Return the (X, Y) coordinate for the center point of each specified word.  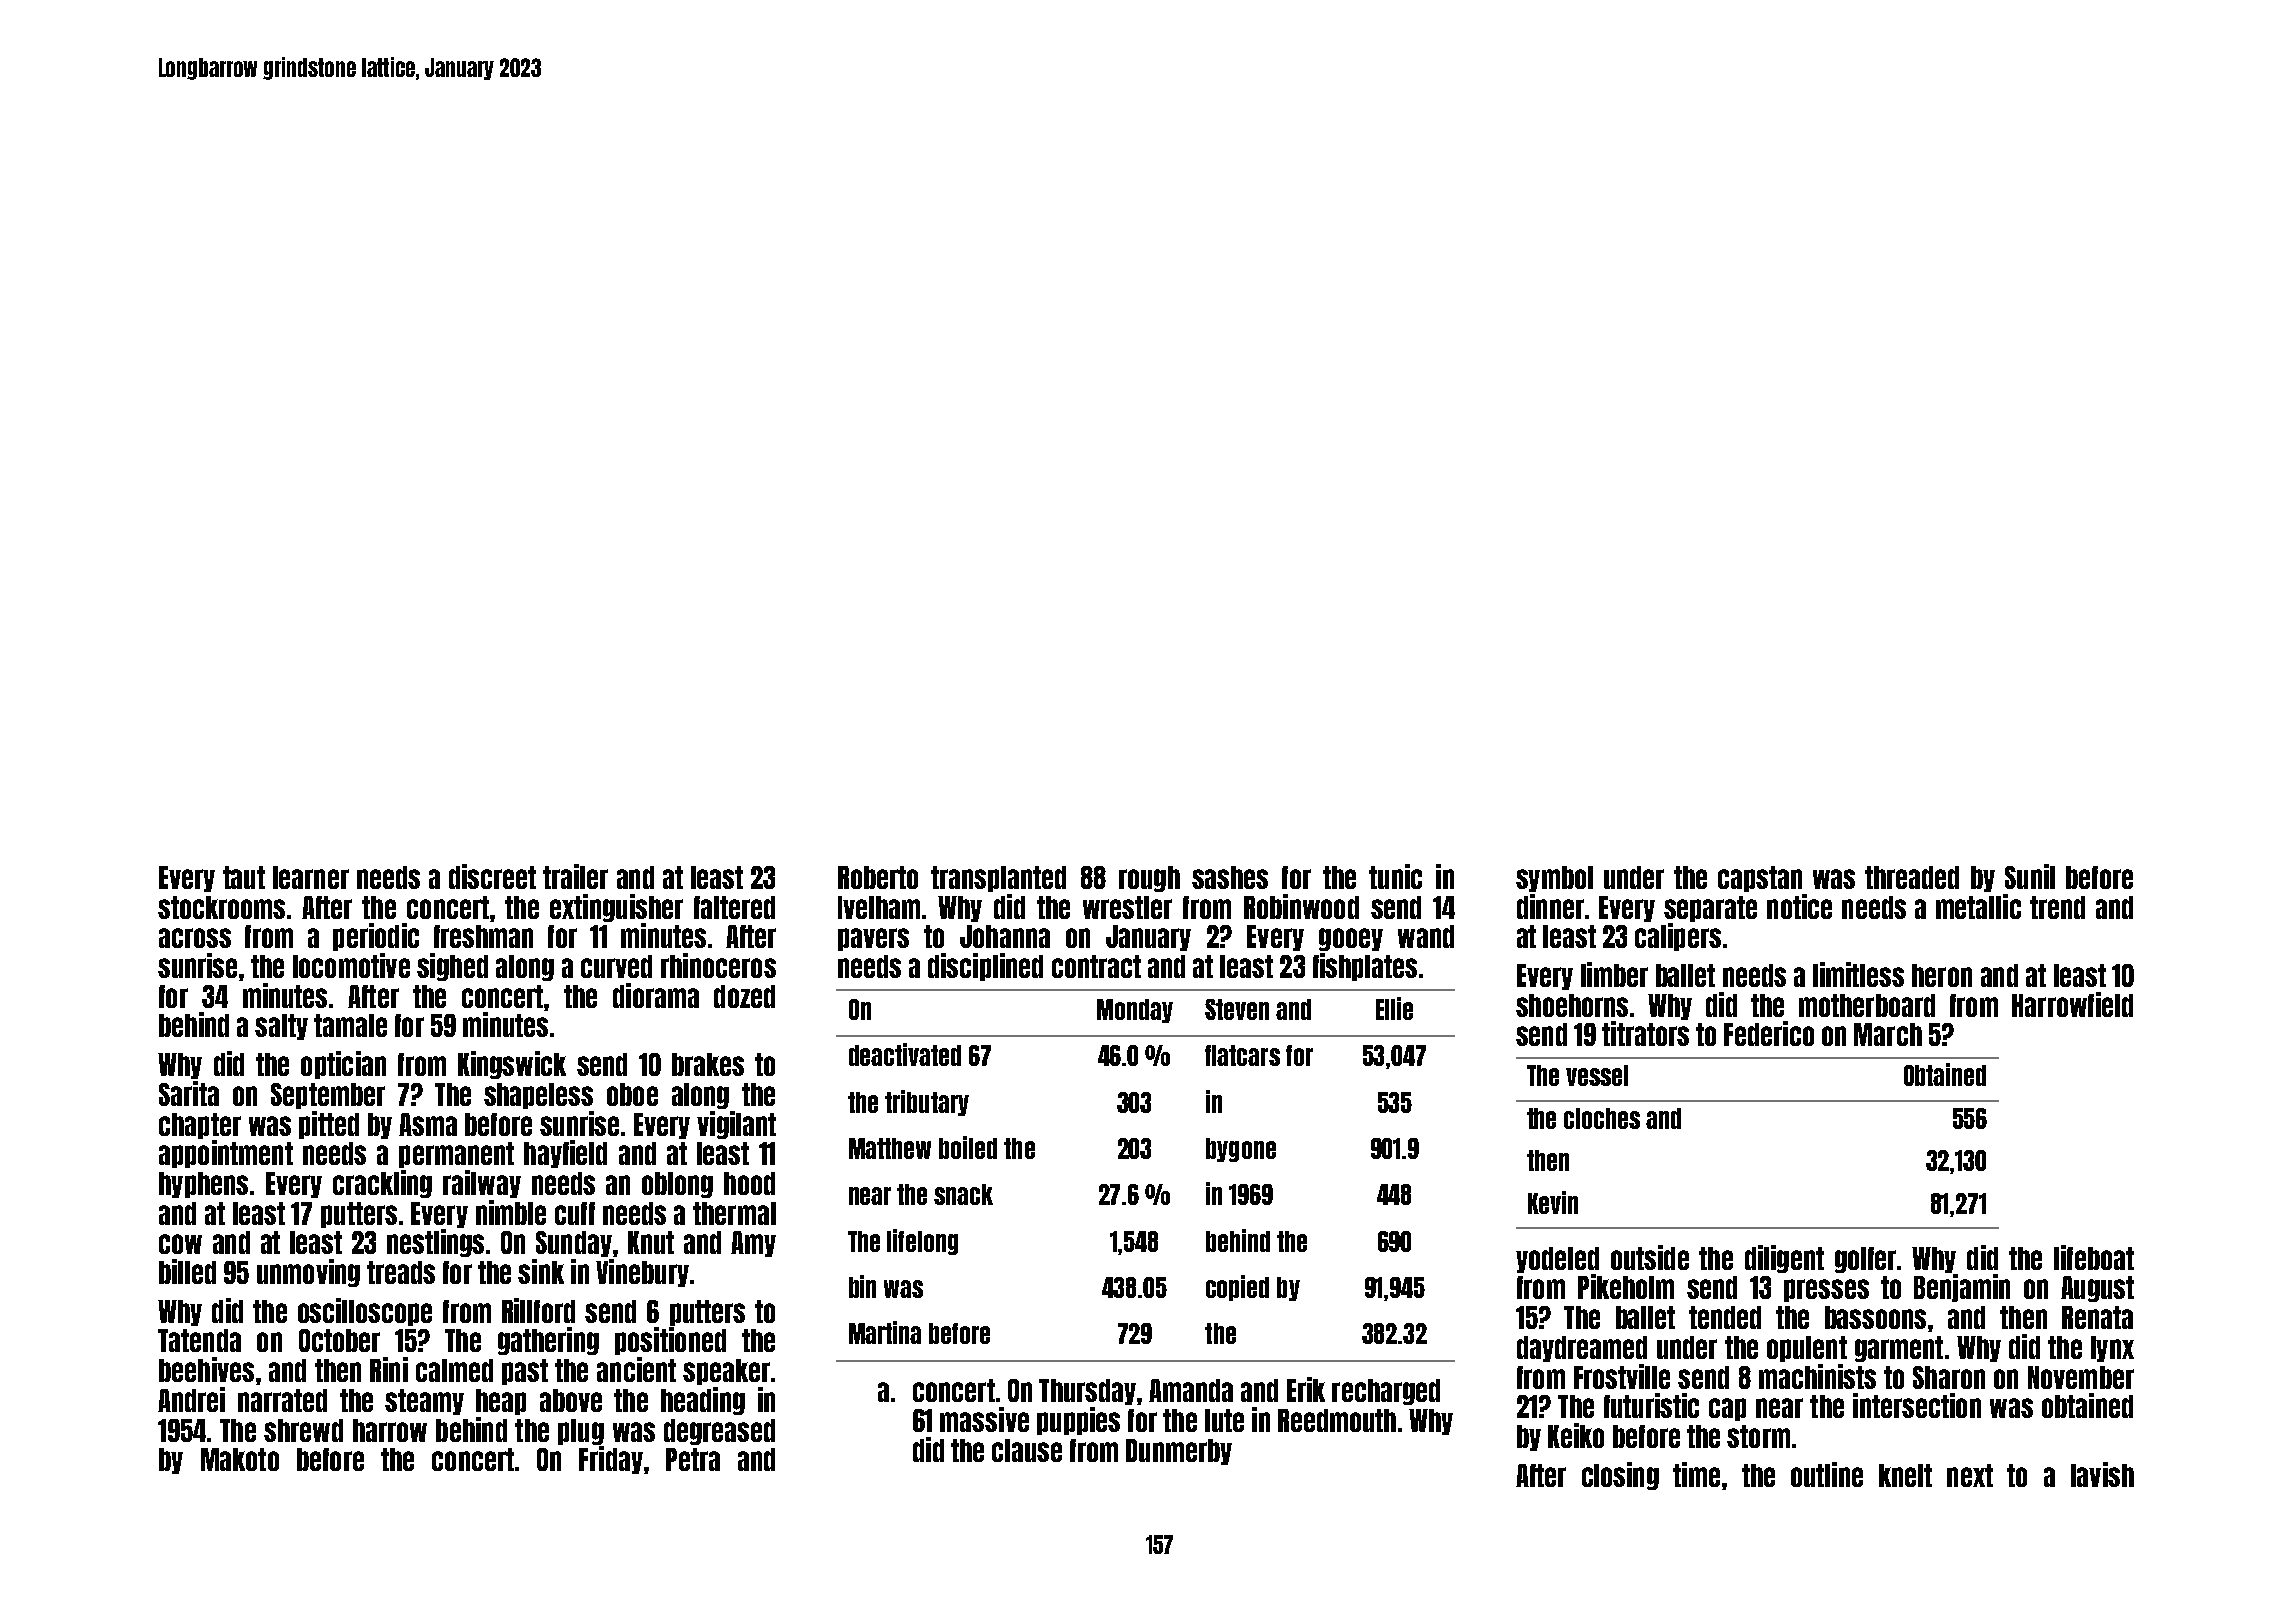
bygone (1241, 1150)
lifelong (922, 1242)
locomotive (351, 965)
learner (311, 877)
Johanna (1005, 936)
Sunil (2030, 876)
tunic (1395, 876)
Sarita (189, 1093)
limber (1614, 974)
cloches (1602, 1118)
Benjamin (1962, 1288)
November (2081, 1377)
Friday (611, 1460)
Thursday (1087, 1392)
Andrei (191, 1399)
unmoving (308, 1273)
